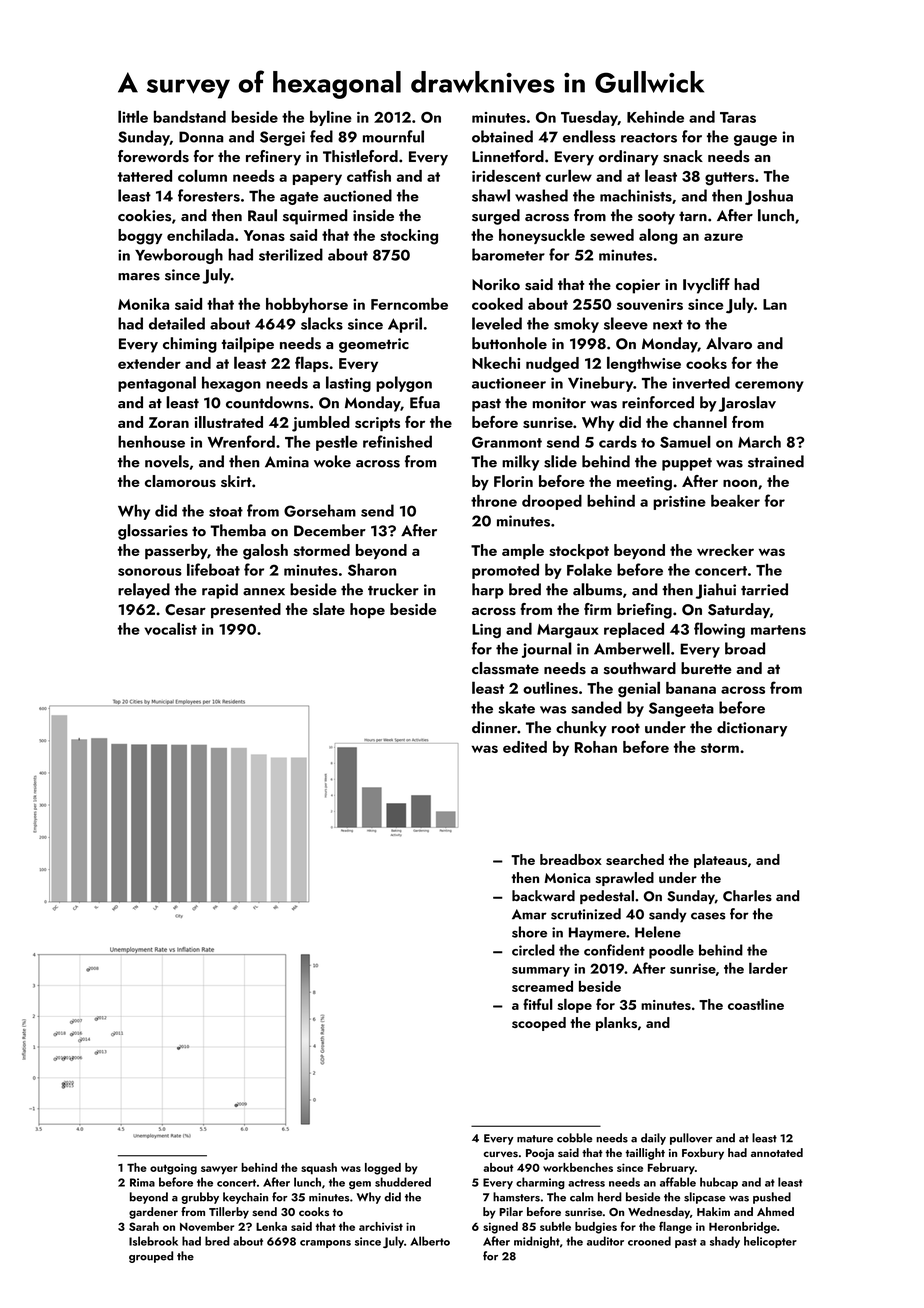  Describe the element at coordinates (738, 117) in the screenshot. I see `Taras` at that location.
